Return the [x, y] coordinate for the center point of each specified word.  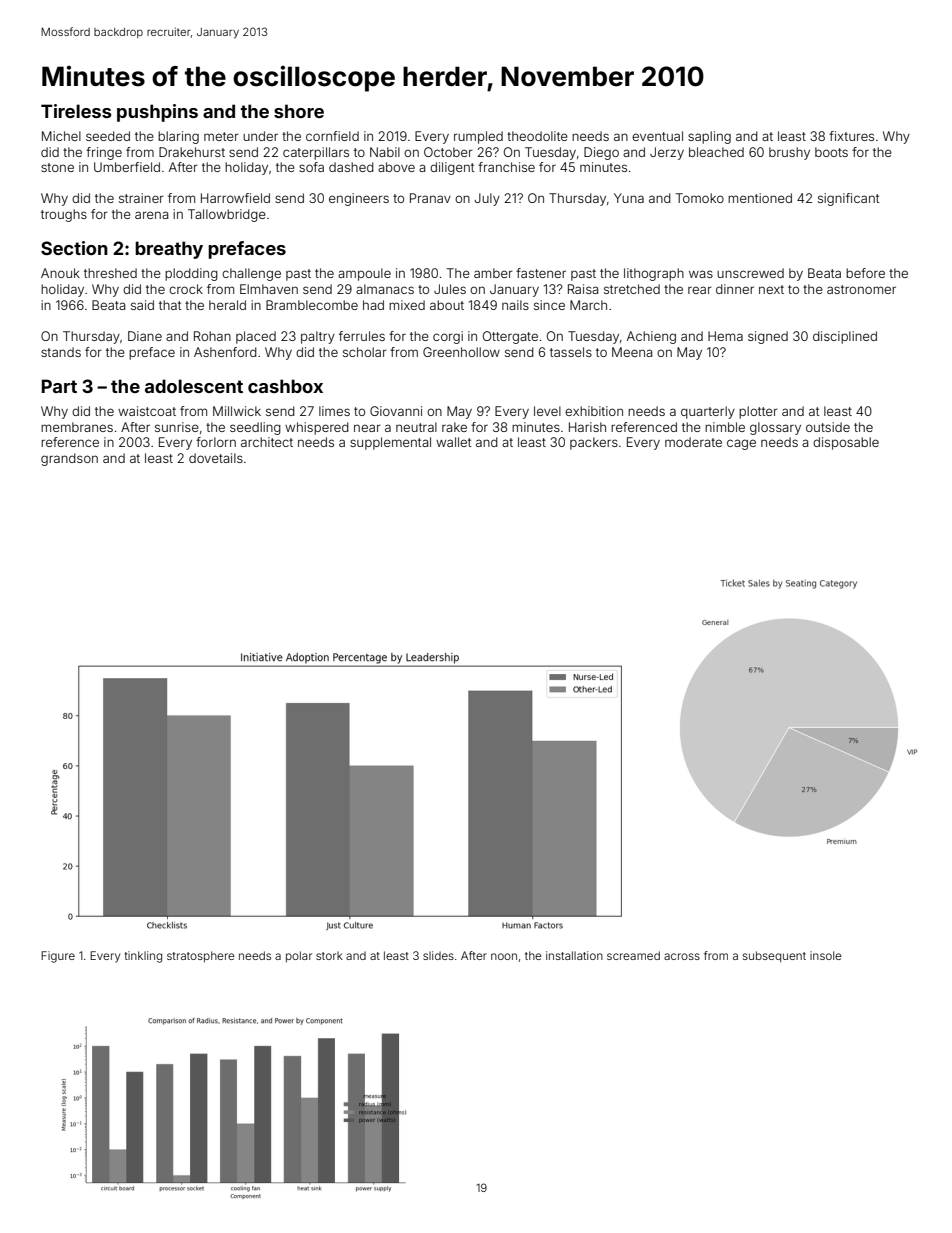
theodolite [537, 136]
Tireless [76, 111]
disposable [846, 443]
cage [741, 444]
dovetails [216, 458]
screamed [633, 955]
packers [594, 443]
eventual [657, 136]
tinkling [143, 957]
